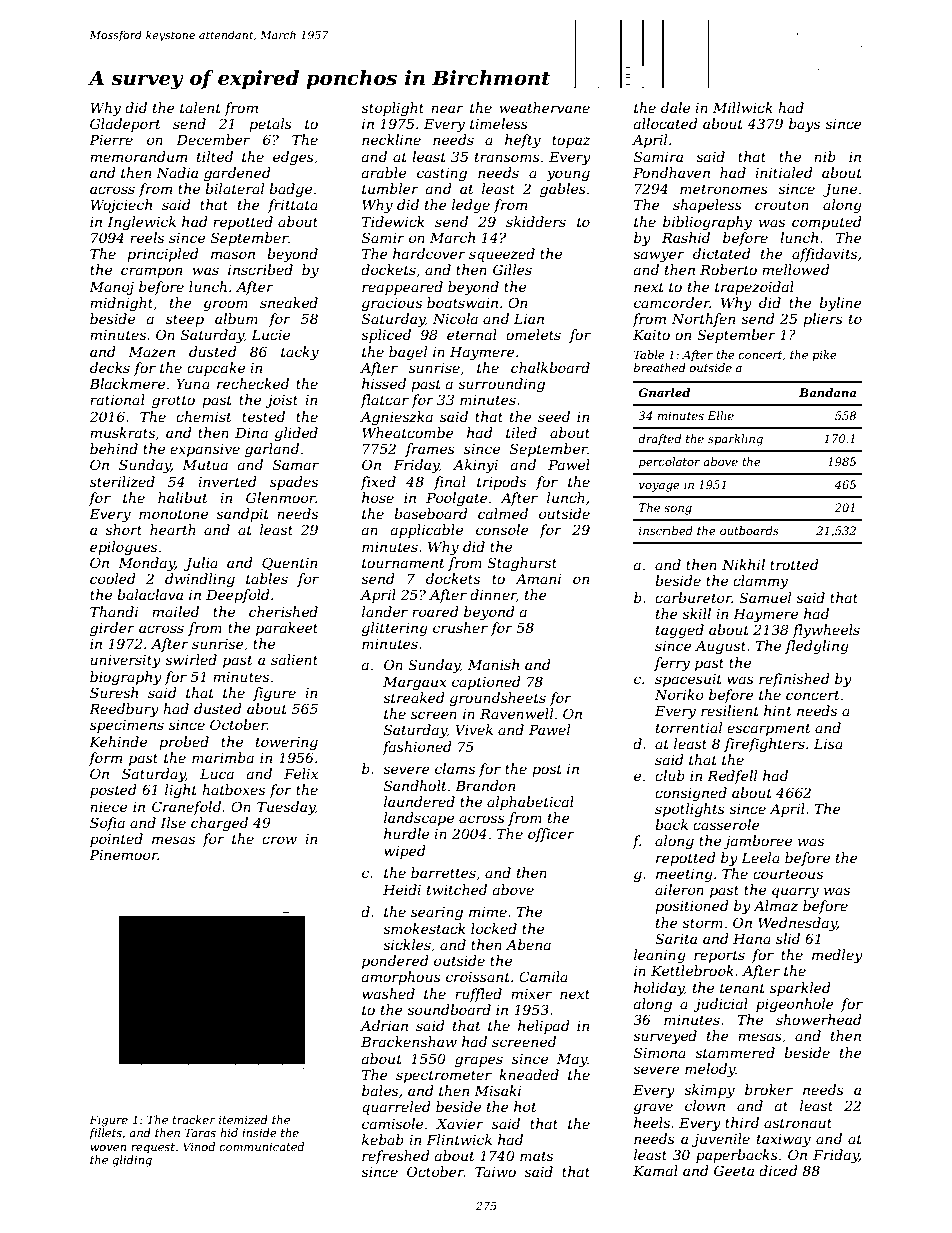 Image resolution: width=952 pixels, height=1233 pixels. I want to click on calmed, so click(503, 513).
